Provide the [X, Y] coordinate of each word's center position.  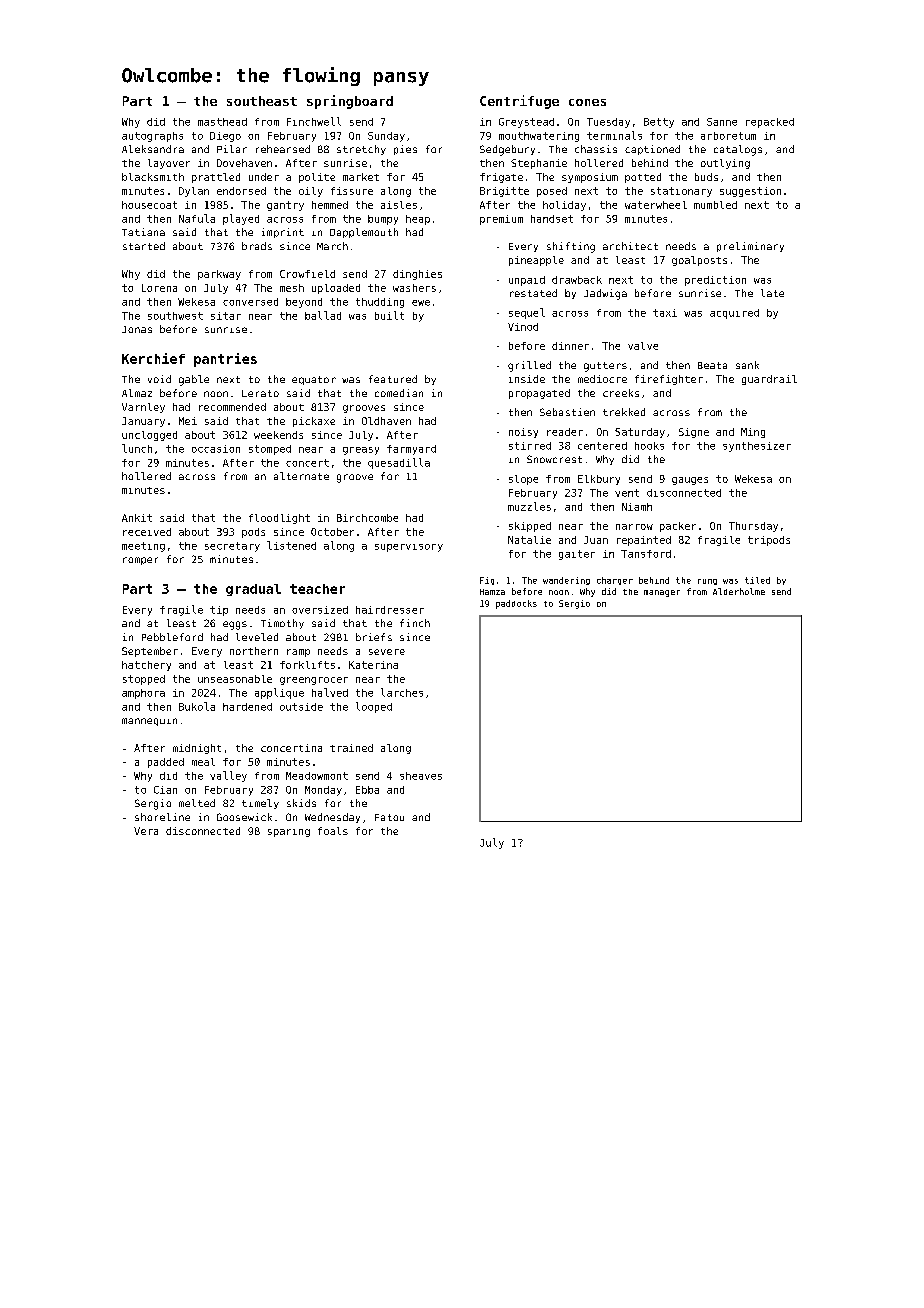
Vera [146, 831]
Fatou [389, 817]
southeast [262, 101]
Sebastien [567, 412]
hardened [247, 707]
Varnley [143, 408]
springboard [350, 102]
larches [402, 692]
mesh [292, 288]
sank [747, 365]
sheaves [421, 776]
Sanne [722, 122]
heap [418, 220]
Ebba [367, 790]
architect [630, 246]
